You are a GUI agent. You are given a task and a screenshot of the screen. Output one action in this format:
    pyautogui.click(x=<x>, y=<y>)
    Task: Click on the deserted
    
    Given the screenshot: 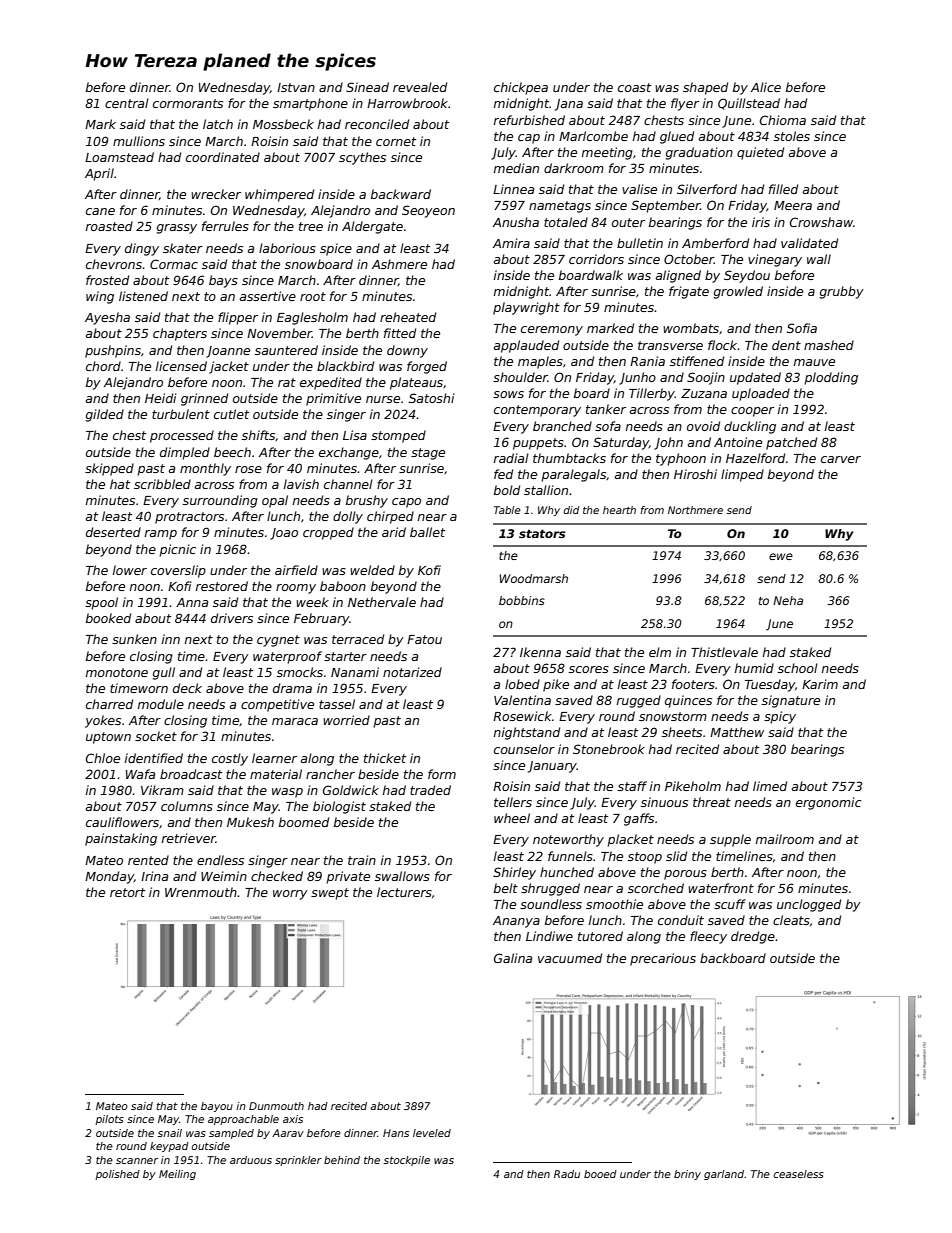 What is the action you would take?
    pyautogui.click(x=113, y=532)
